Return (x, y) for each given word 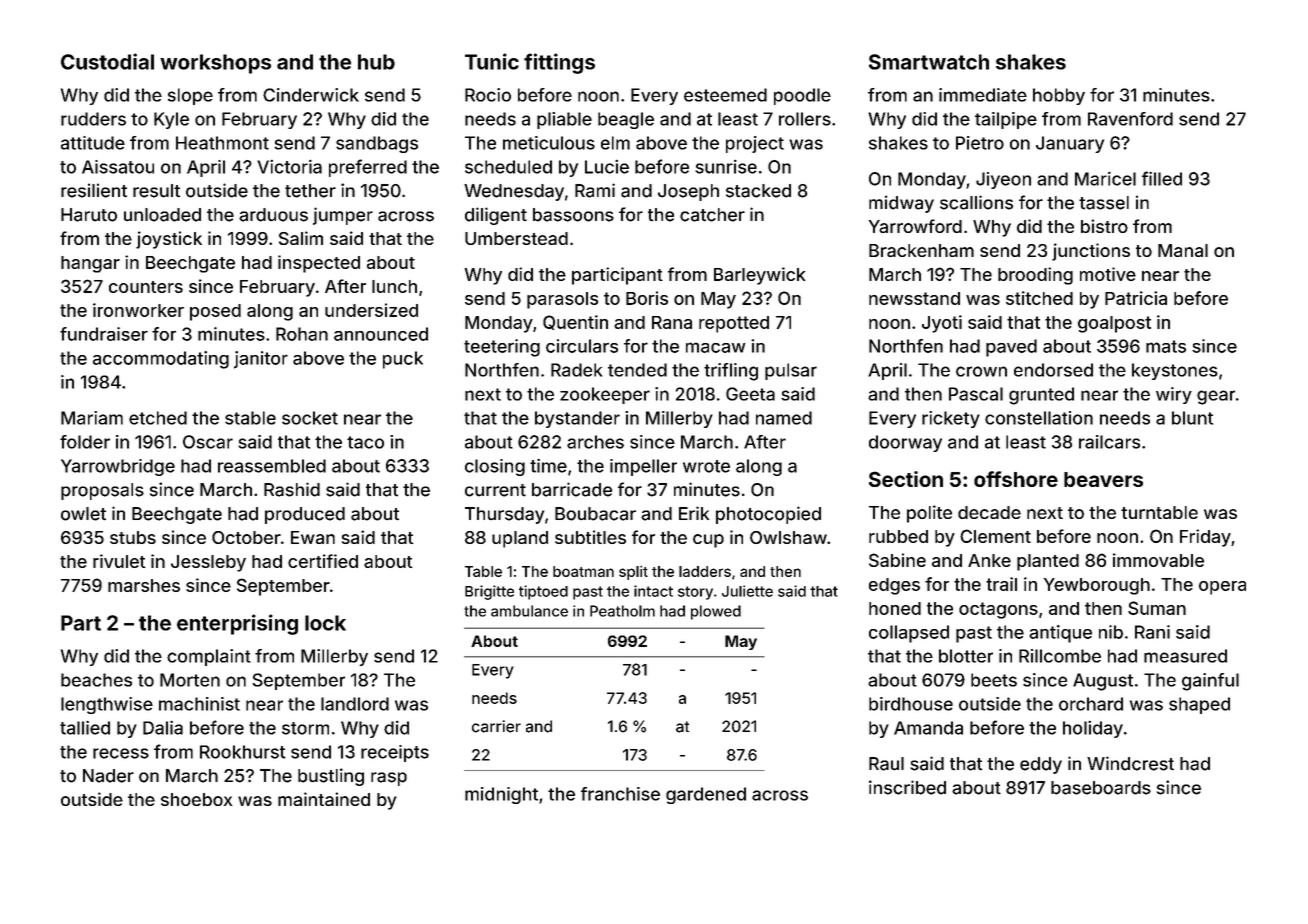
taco (365, 442)
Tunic (492, 61)
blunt (1192, 418)
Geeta (750, 394)
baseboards (1101, 788)
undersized (371, 310)
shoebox (196, 799)
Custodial (107, 61)
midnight (501, 795)
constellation (1039, 418)
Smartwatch (929, 62)
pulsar (791, 371)
